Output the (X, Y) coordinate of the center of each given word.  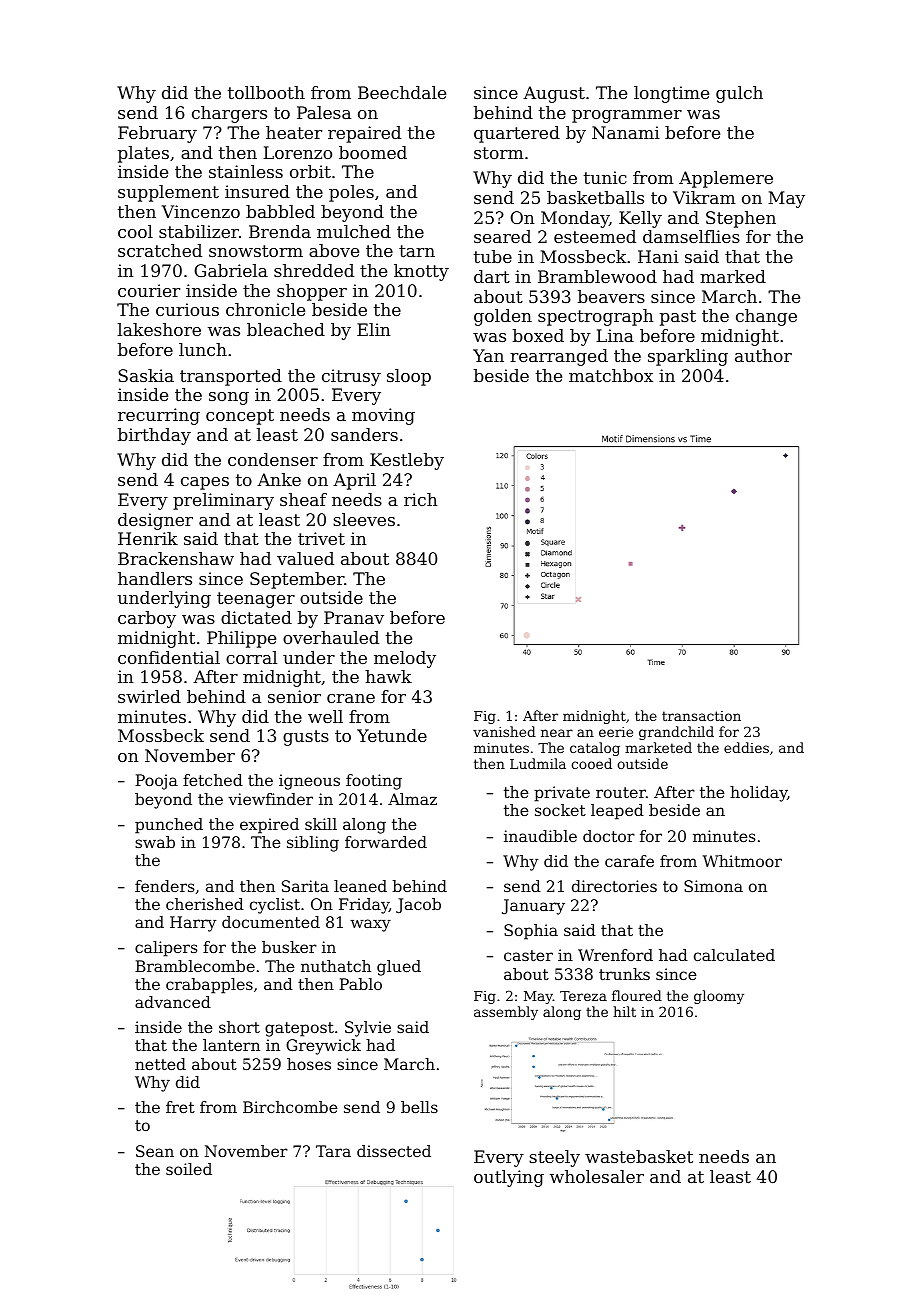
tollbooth (266, 92)
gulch (739, 94)
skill (321, 824)
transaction (701, 716)
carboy (147, 619)
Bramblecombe (195, 966)
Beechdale (402, 92)
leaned (360, 886)
